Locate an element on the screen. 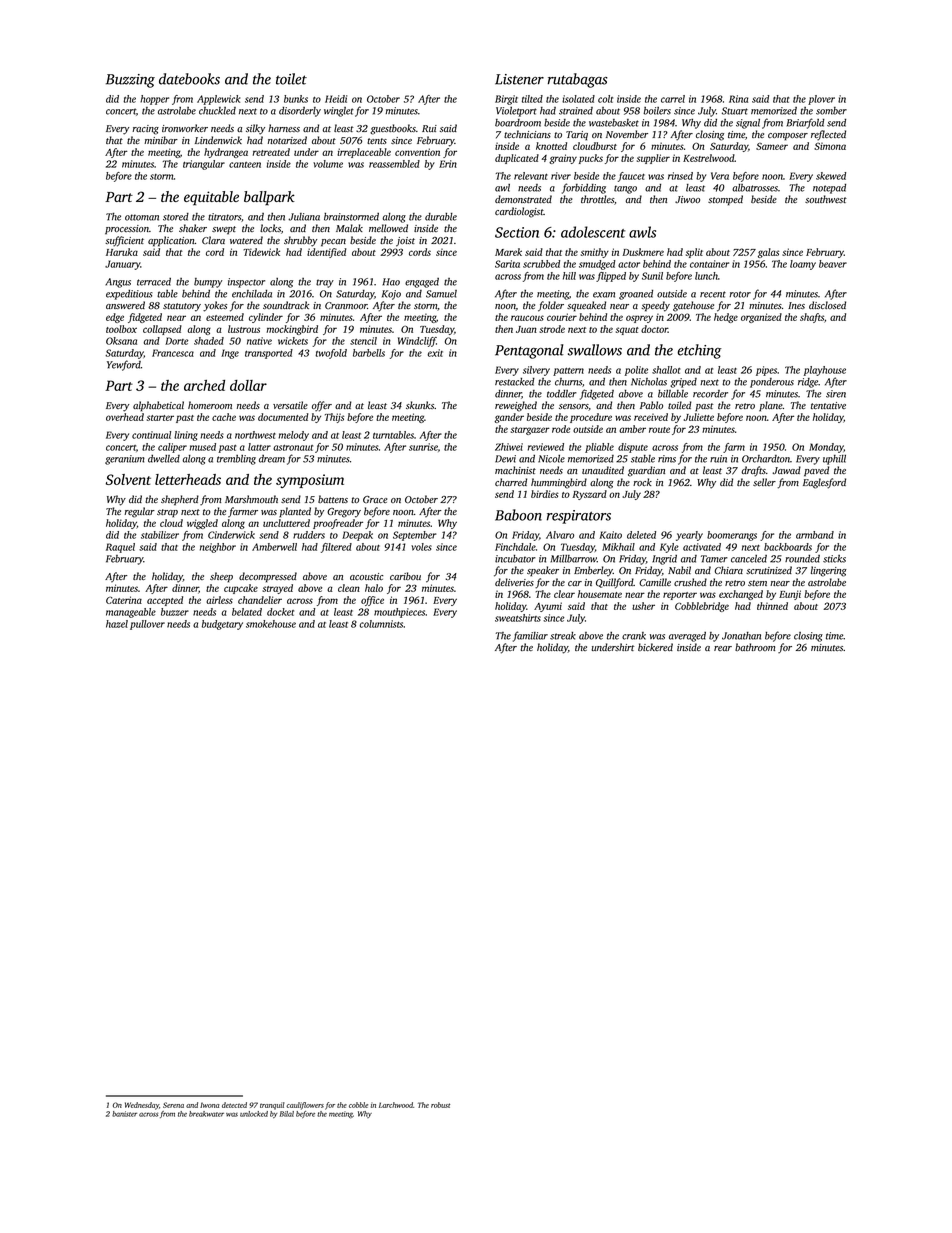 This screenshot has height=1233, width=952. rear is located at coordinates (723, 648).
